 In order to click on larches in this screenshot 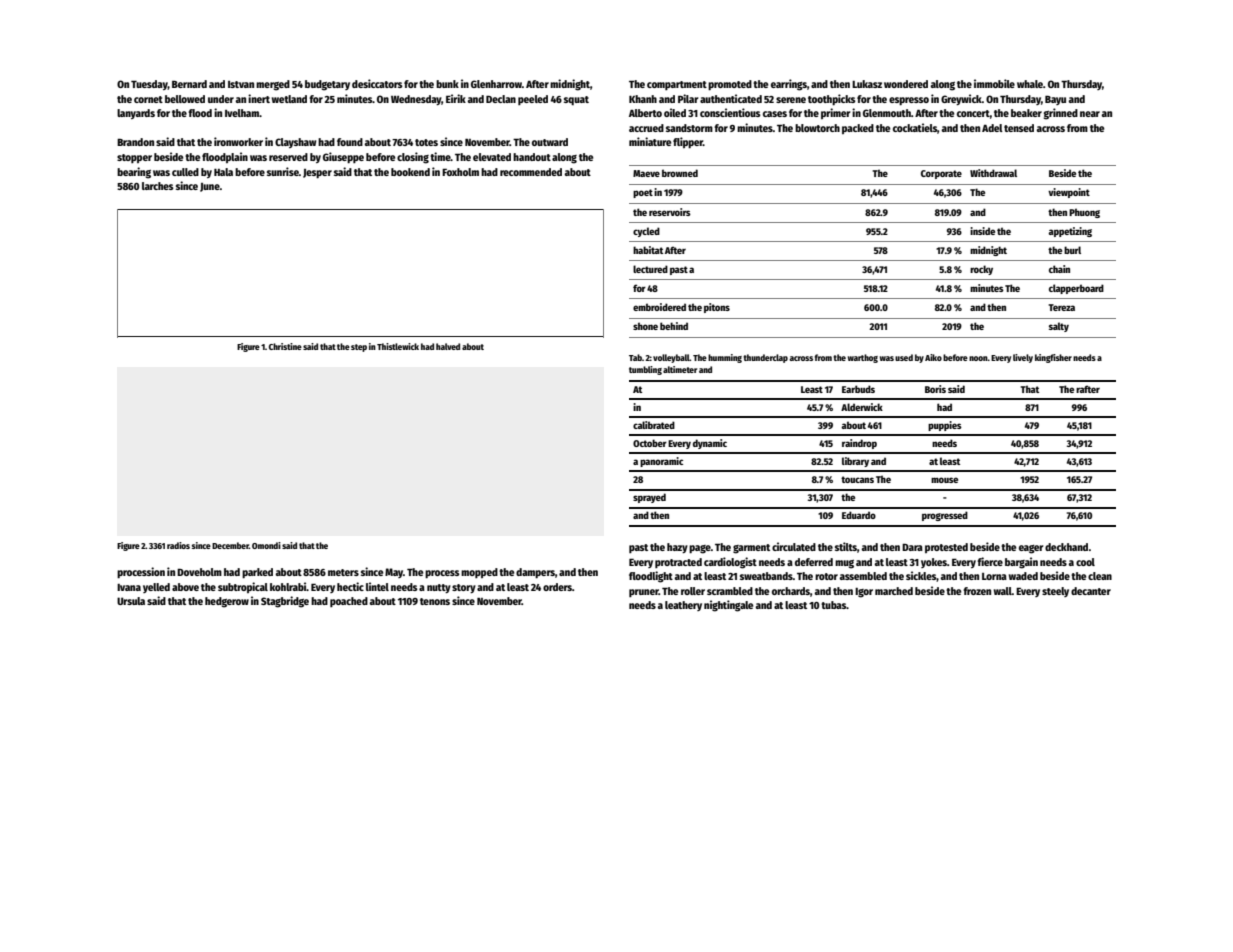, I will do `click(158, 186)`.
